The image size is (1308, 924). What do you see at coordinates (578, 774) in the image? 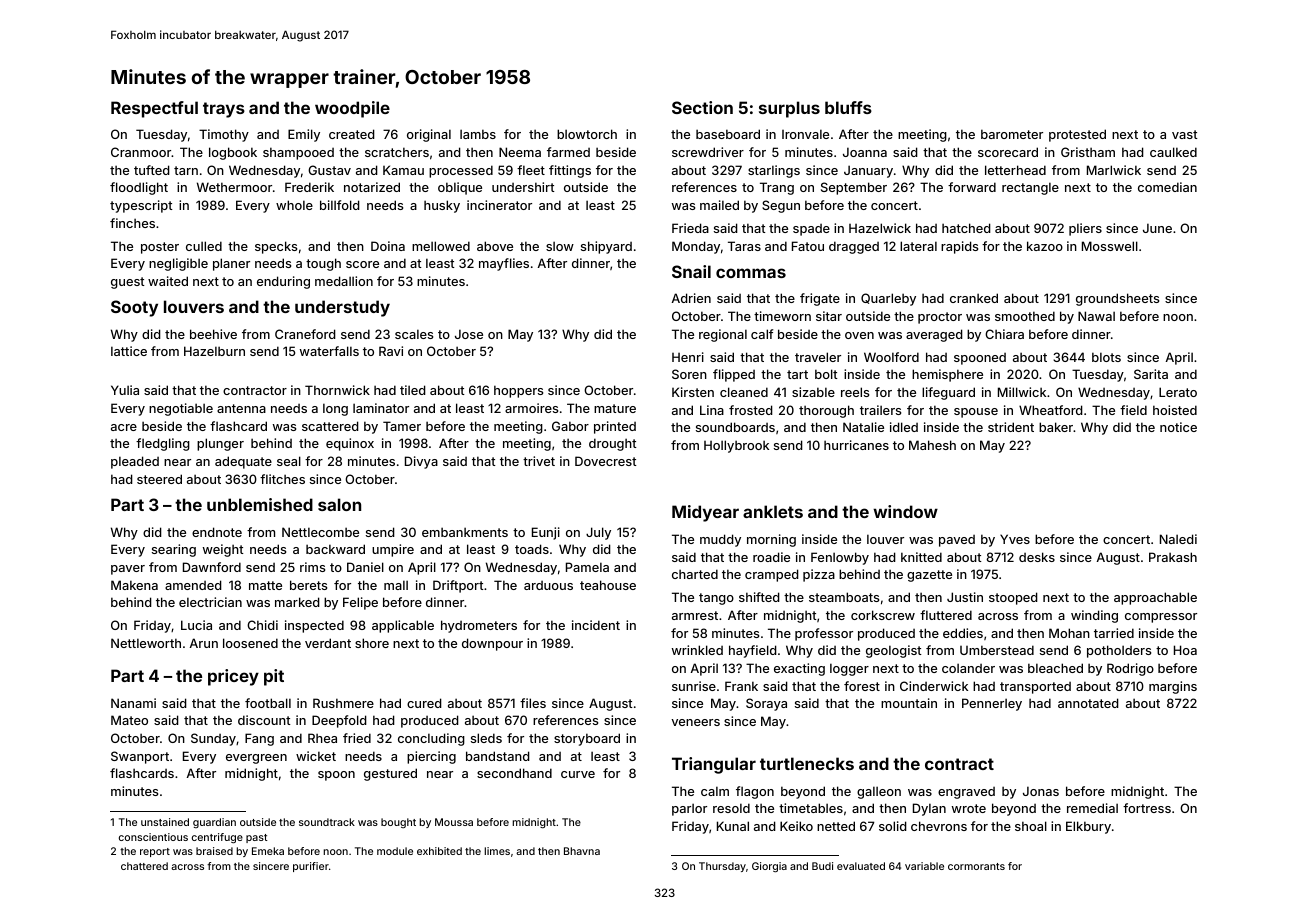
I see `curve` at bounding box center [578, 774].
